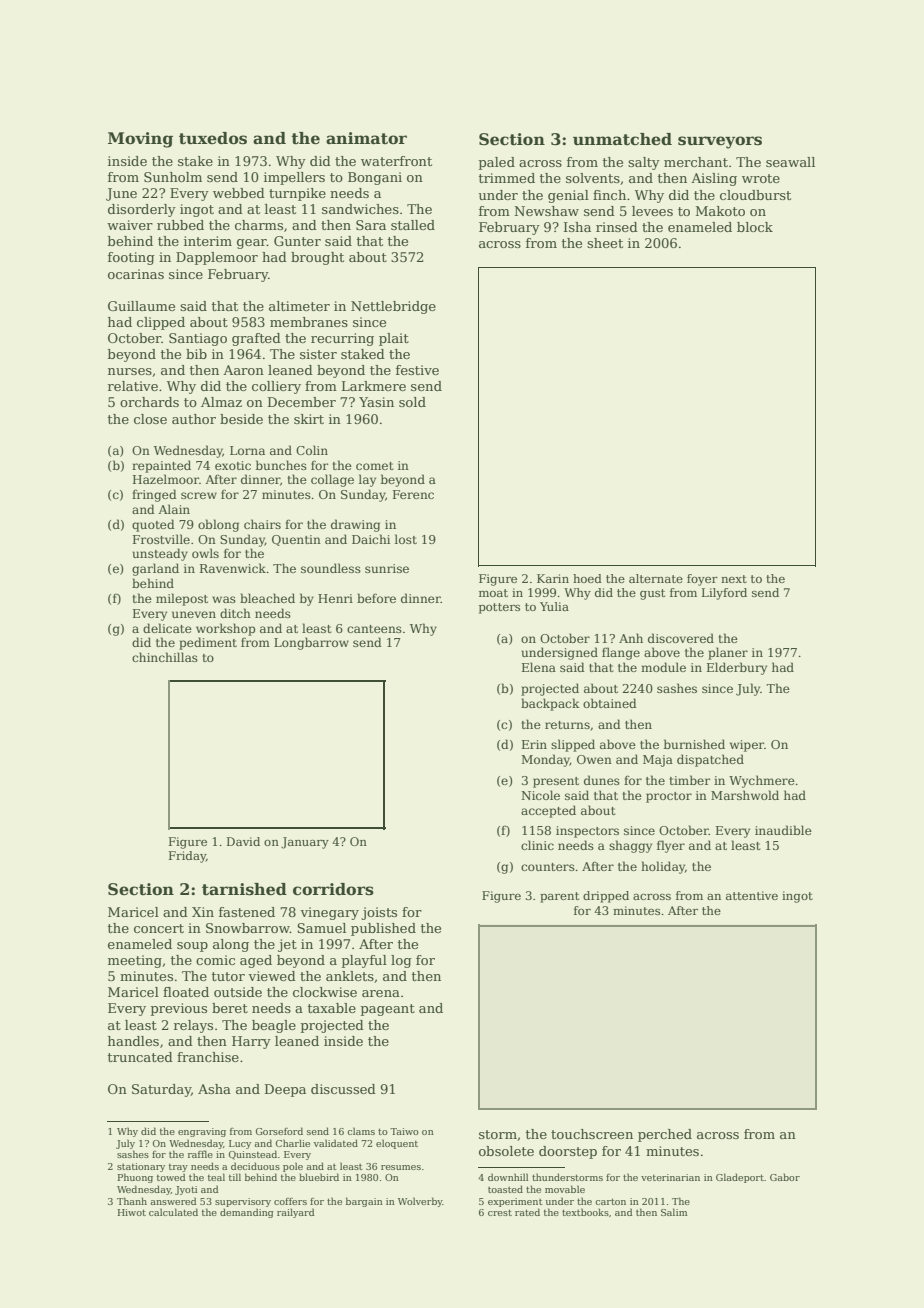 The height and width of the screenshot is (1308, 924). I want to click on flange, so click(621, 653).
